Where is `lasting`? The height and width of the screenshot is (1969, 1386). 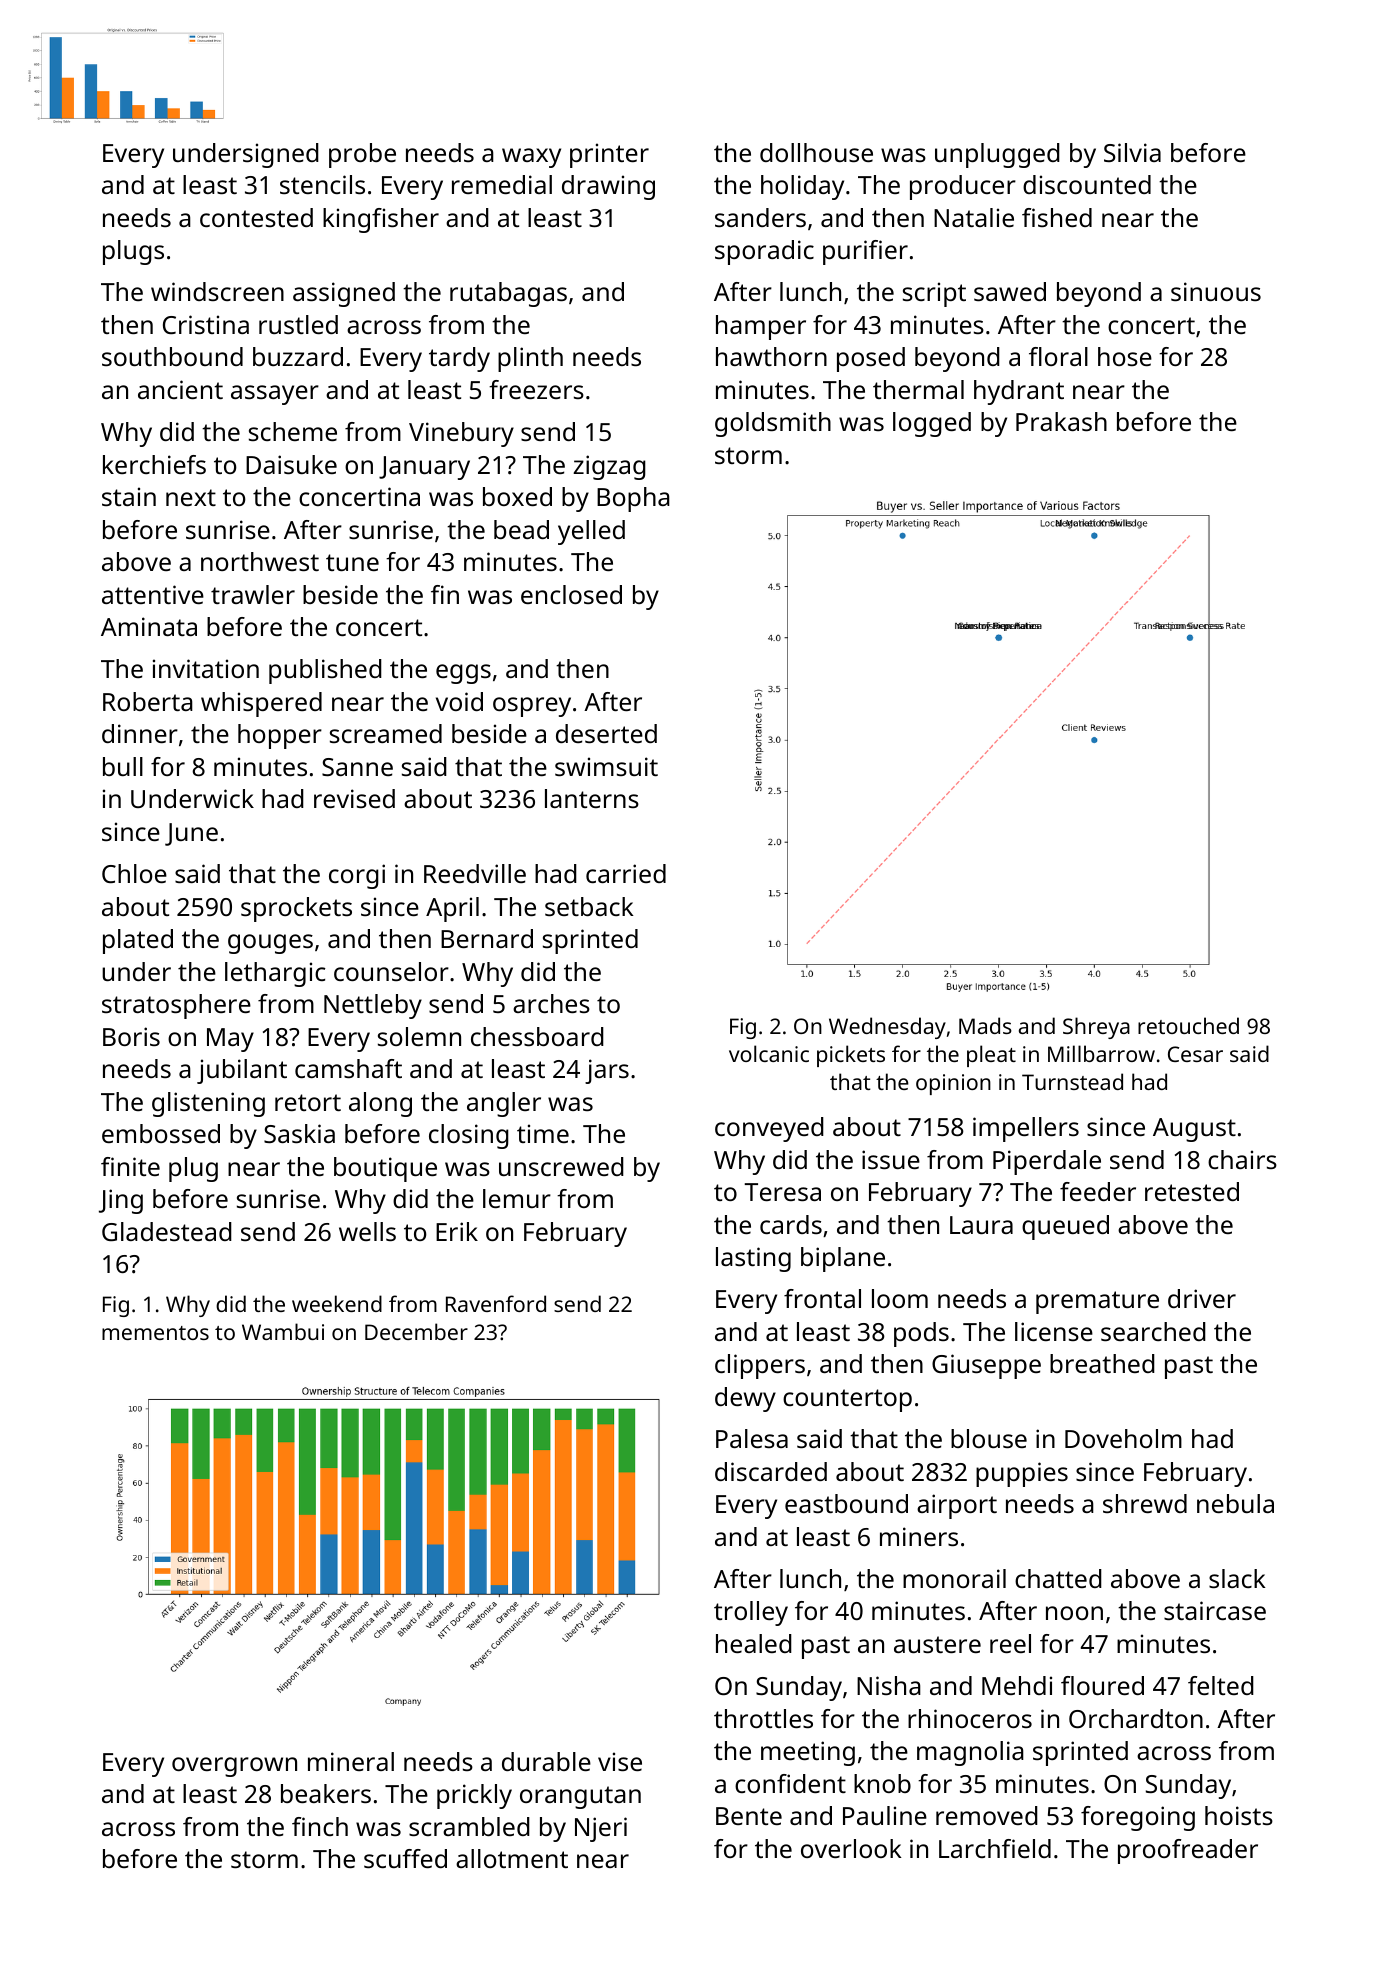
lasting is located at coordinates (753, 1259).
